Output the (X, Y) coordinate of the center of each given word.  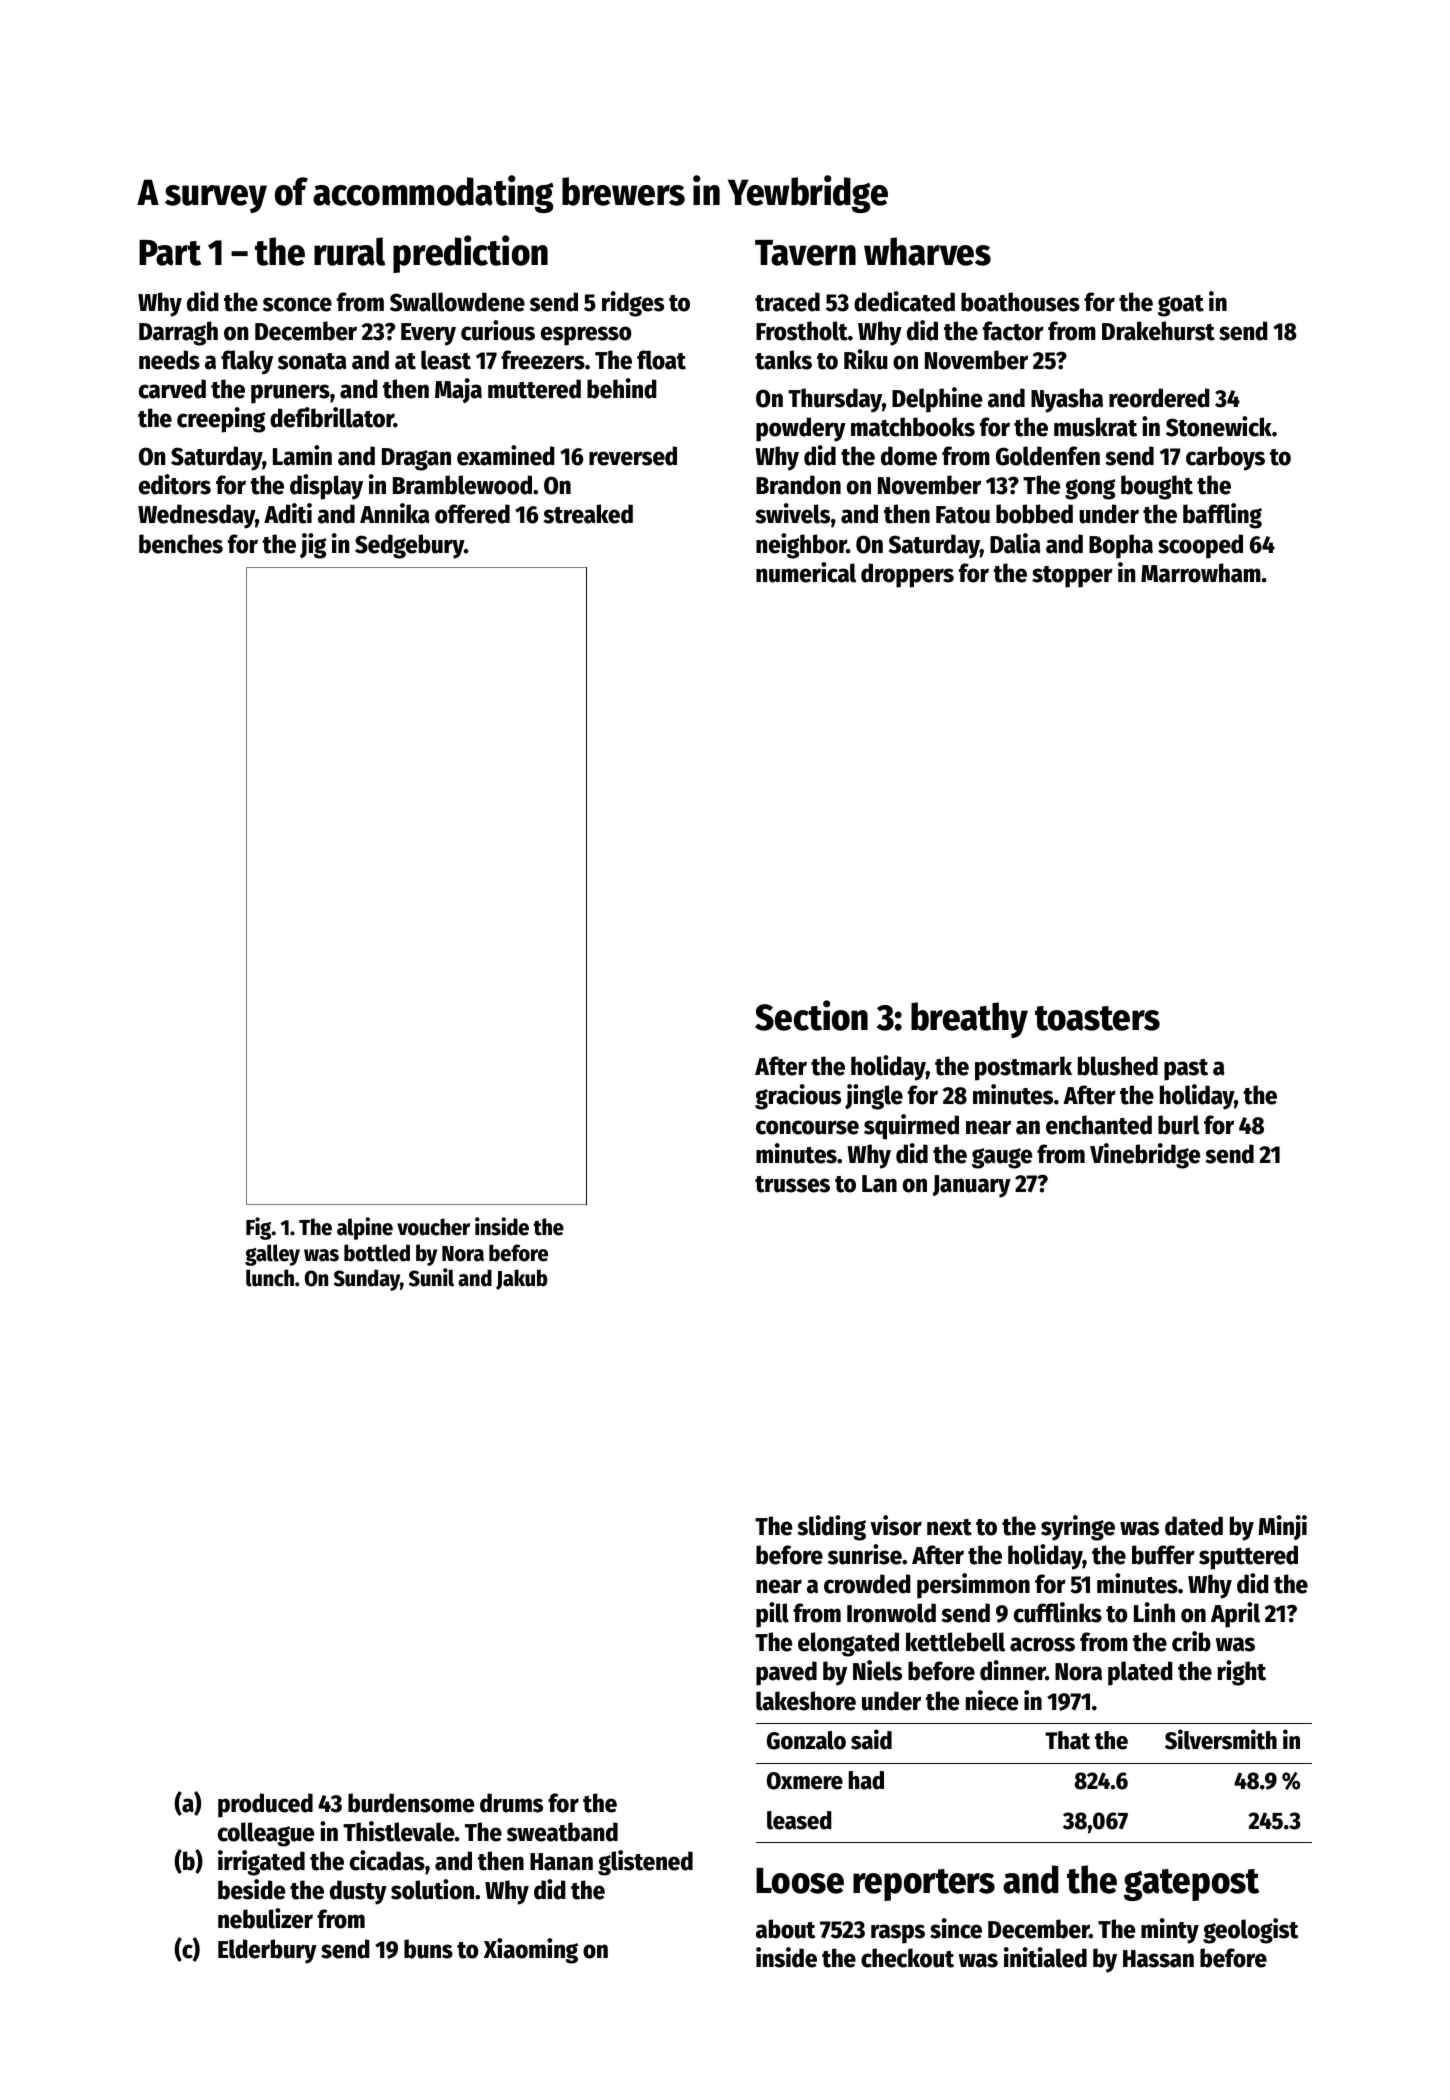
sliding (831, 1528)
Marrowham (1201, 573)
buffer (1163, 1555)
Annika (394, 513)
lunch (270, 1278)
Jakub (521, 1279)
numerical (806, 572)
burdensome (411, 1803)
